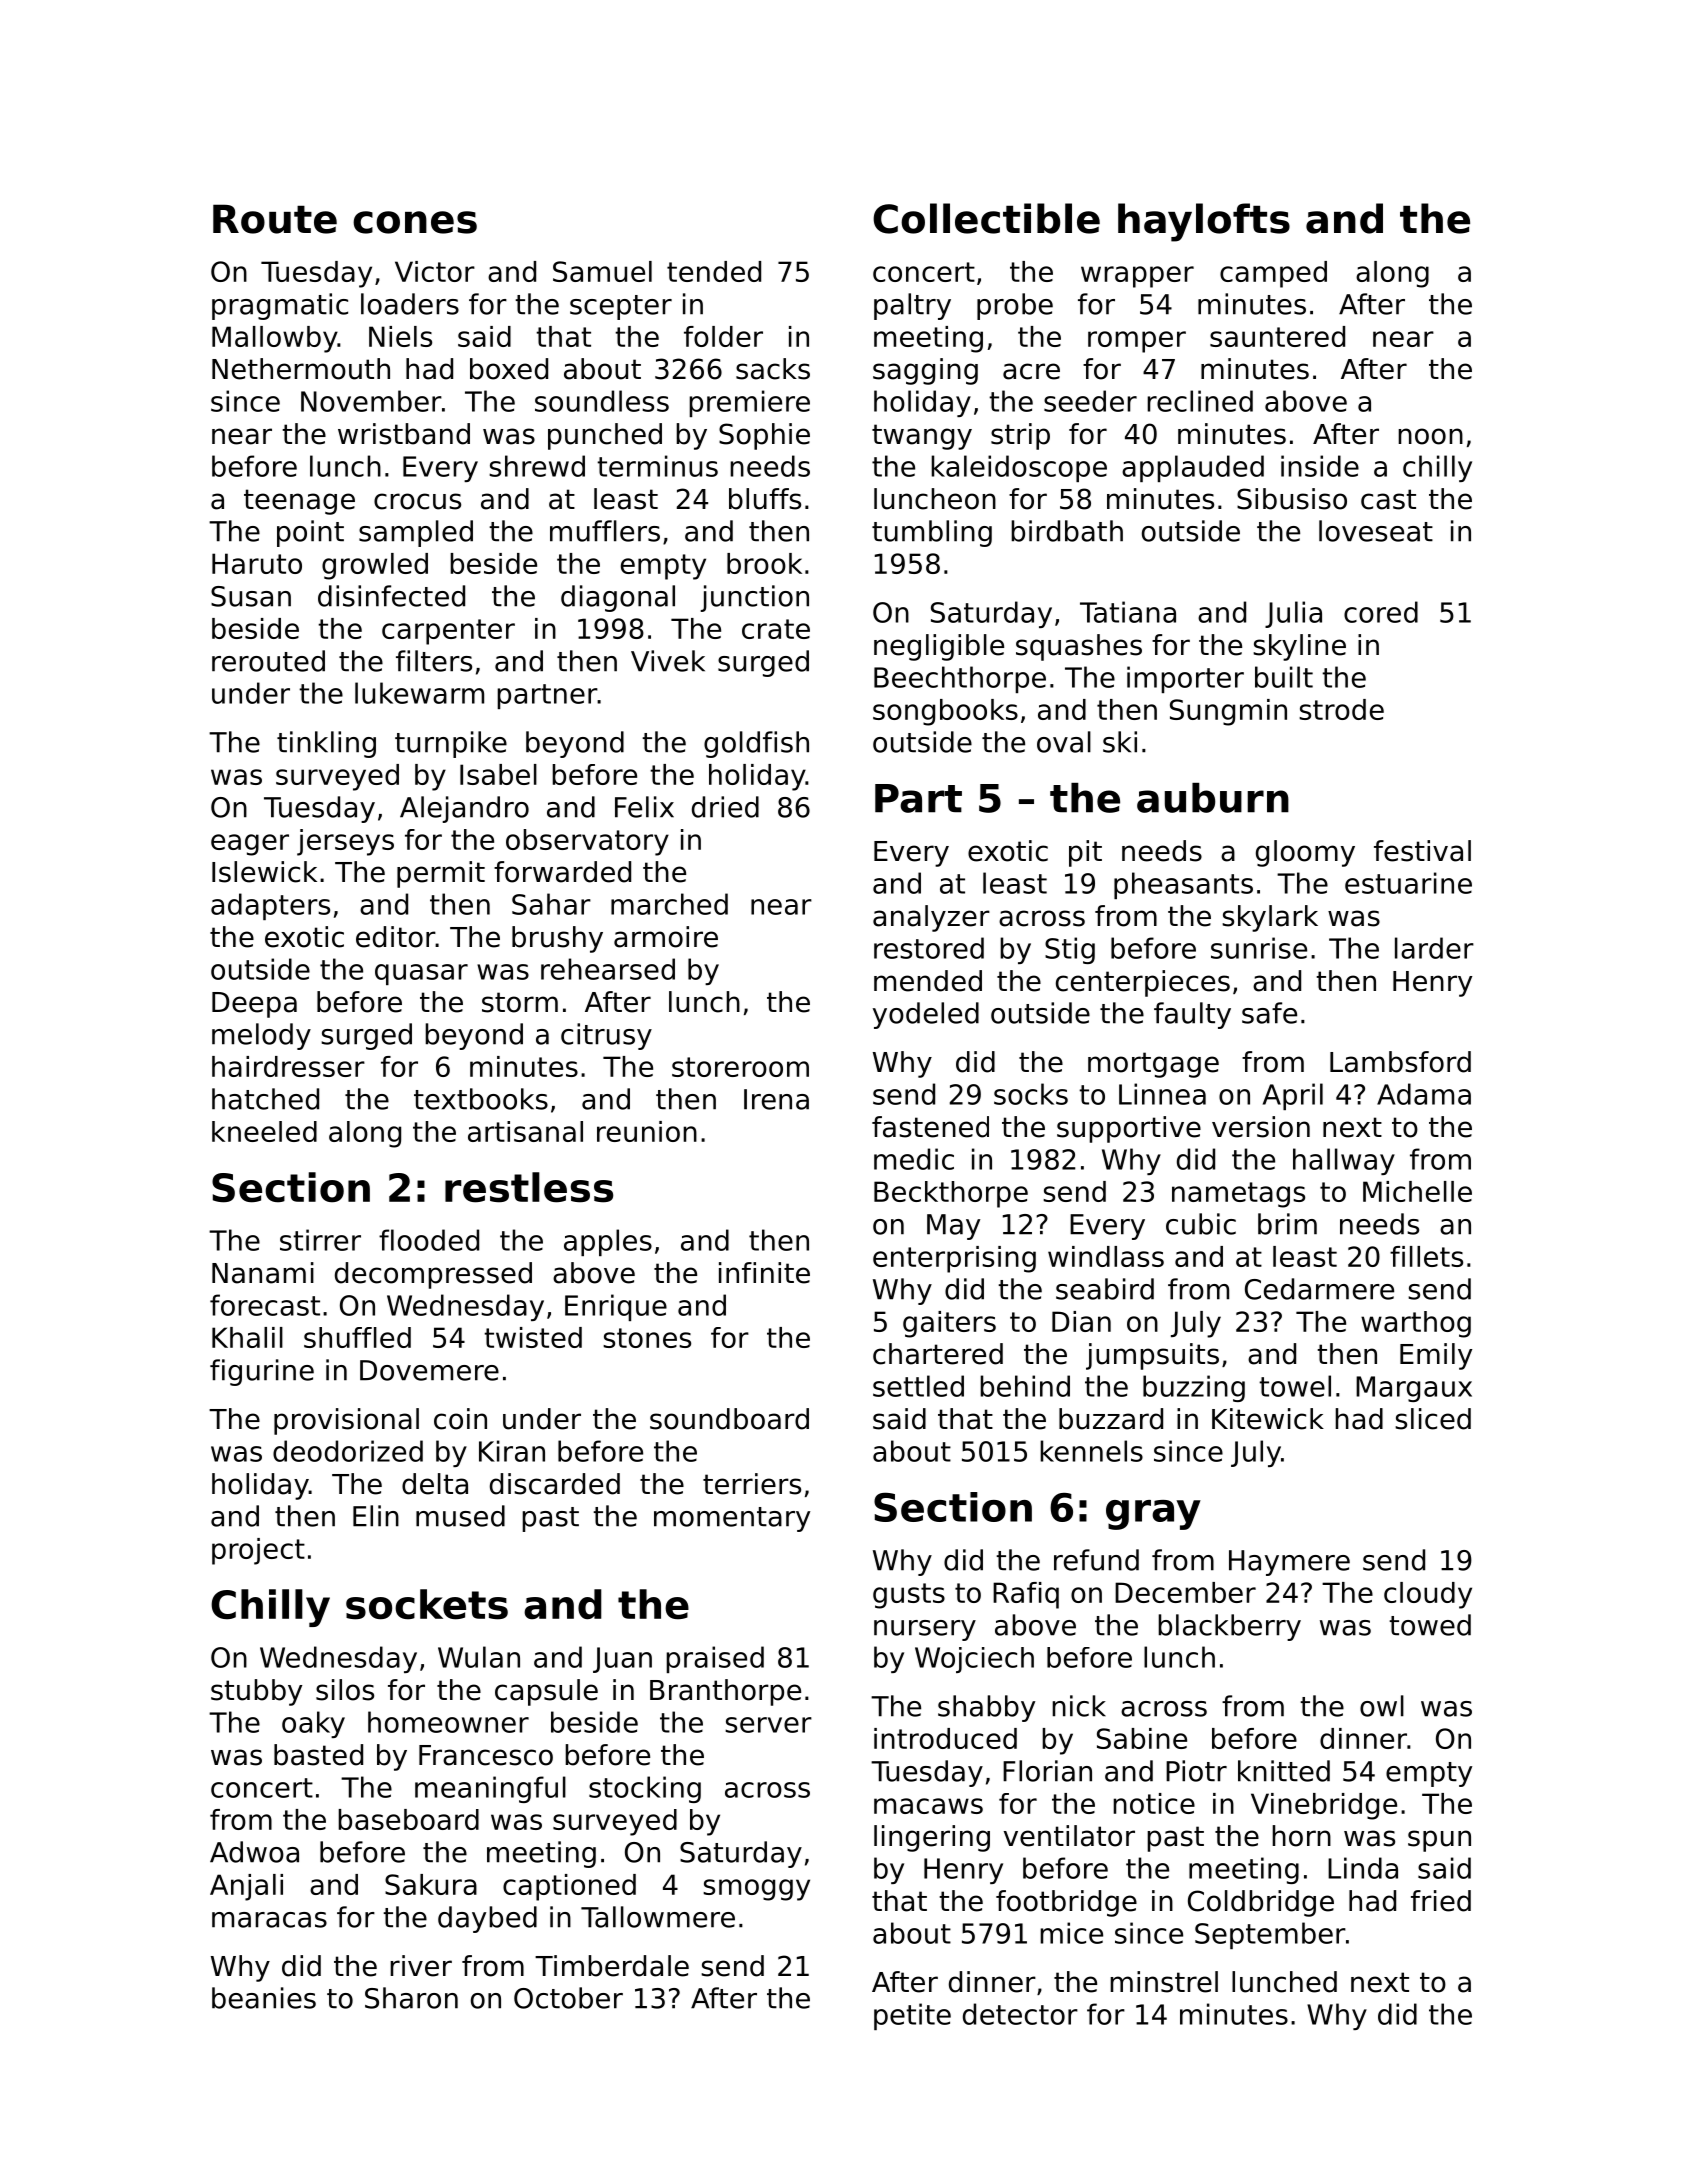 Image resolution: width=1683 pixels, height=2178 pixels. I want to click on infinite, so click(764, 1273).
